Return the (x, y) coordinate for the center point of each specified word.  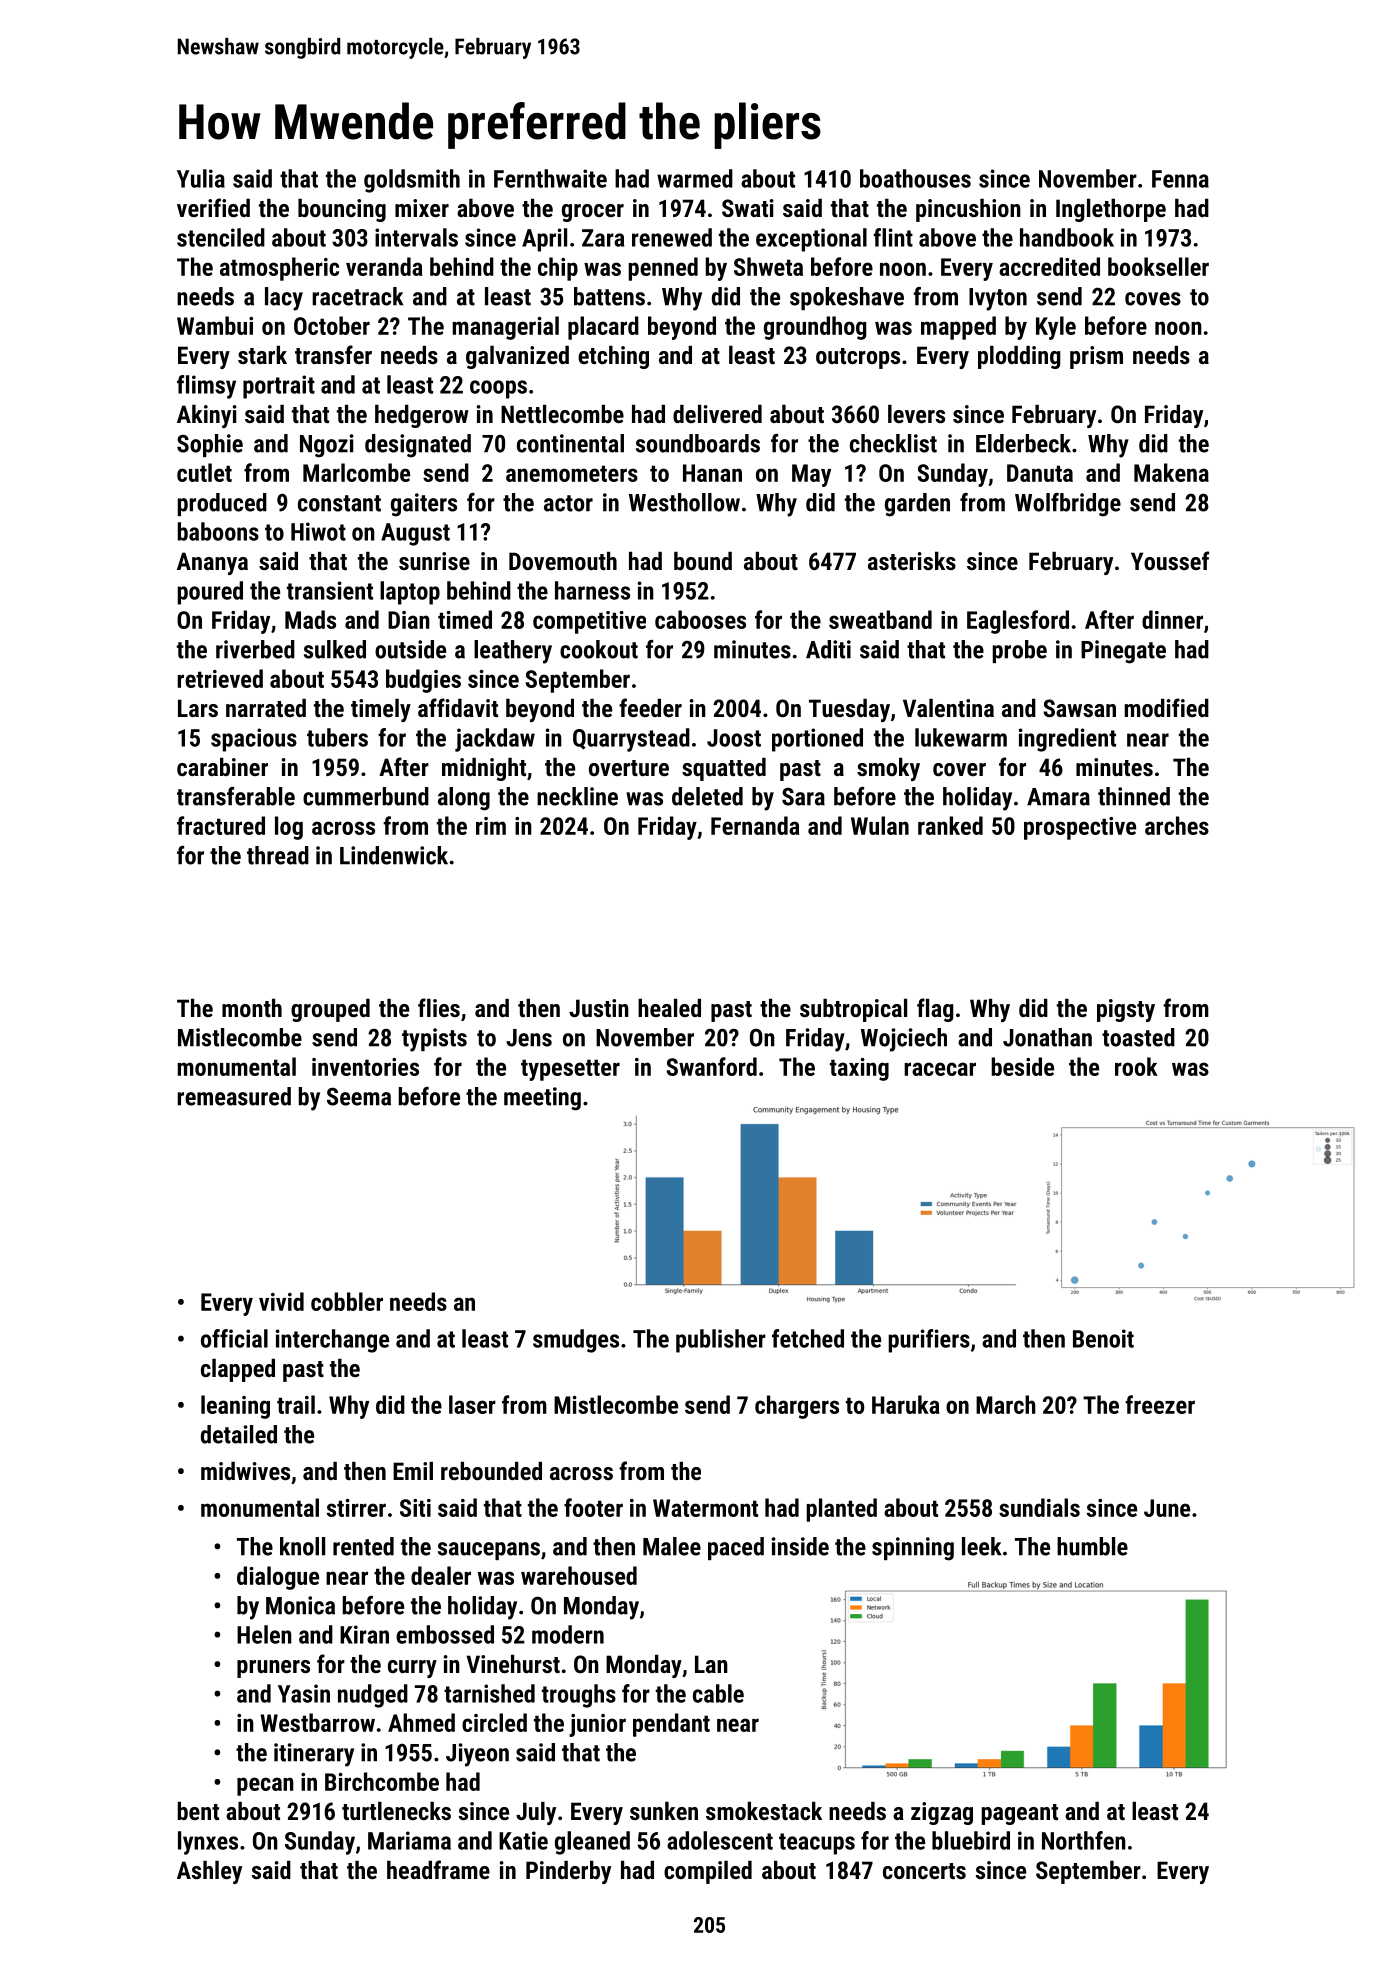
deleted (707, 796)
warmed (695, 178)
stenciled (221, 237)
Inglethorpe (1111, 210)
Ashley (209, 1872)
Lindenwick (394, 855)
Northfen (1084, 1840)
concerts (924, 1871)
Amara (1058, 797)
